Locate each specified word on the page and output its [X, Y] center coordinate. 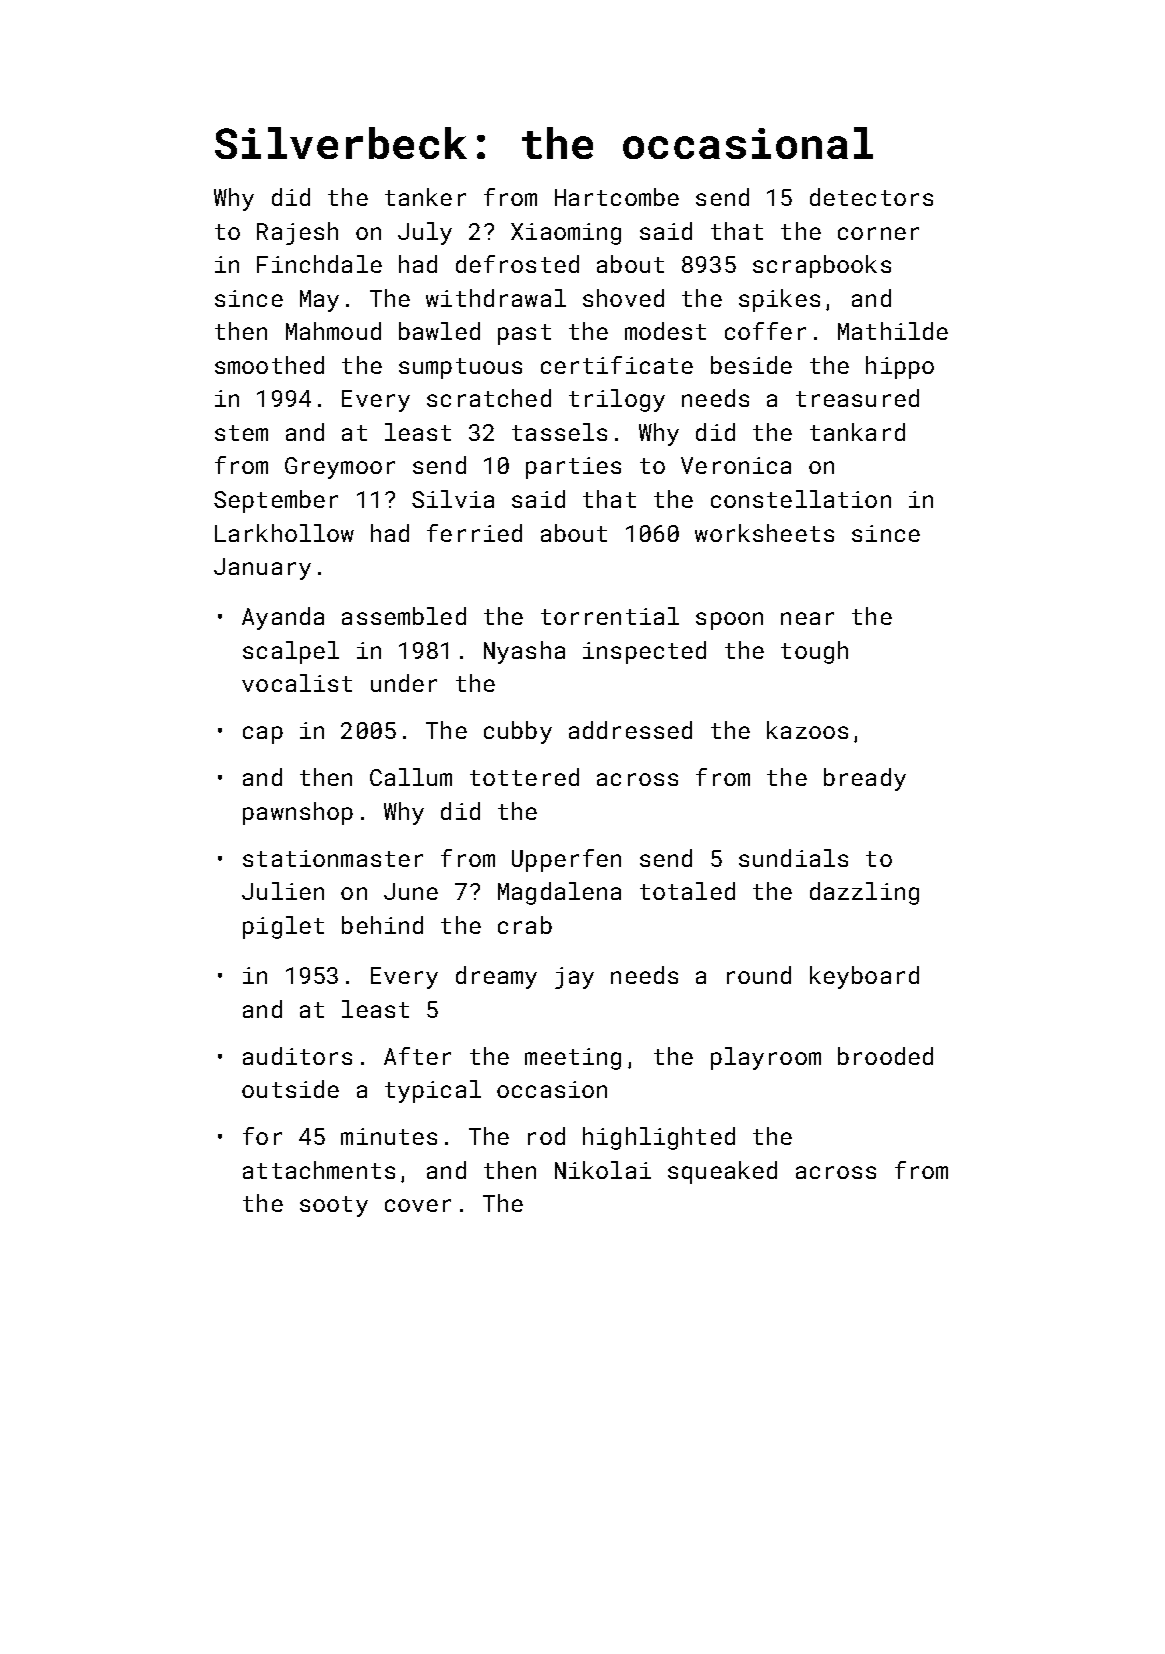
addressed [630, 730]
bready [865, 779]
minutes [389, 1136]
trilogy [617, 400]
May [319, 301]
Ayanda [283, 618]
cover [418, 1205]
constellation [801, 499]
